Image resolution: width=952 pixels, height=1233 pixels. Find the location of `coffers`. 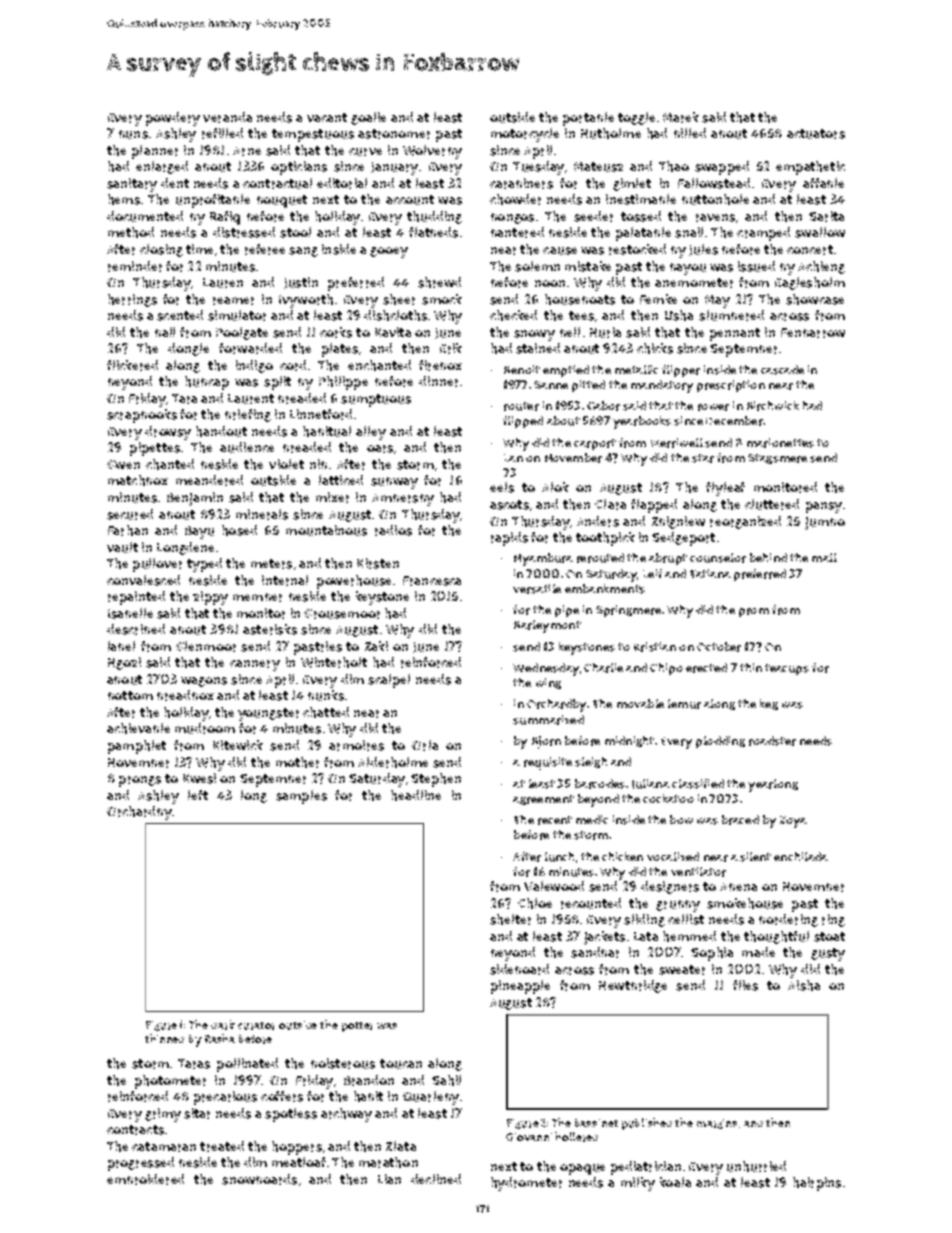

coffers is located at coordinates (282, 1096).
